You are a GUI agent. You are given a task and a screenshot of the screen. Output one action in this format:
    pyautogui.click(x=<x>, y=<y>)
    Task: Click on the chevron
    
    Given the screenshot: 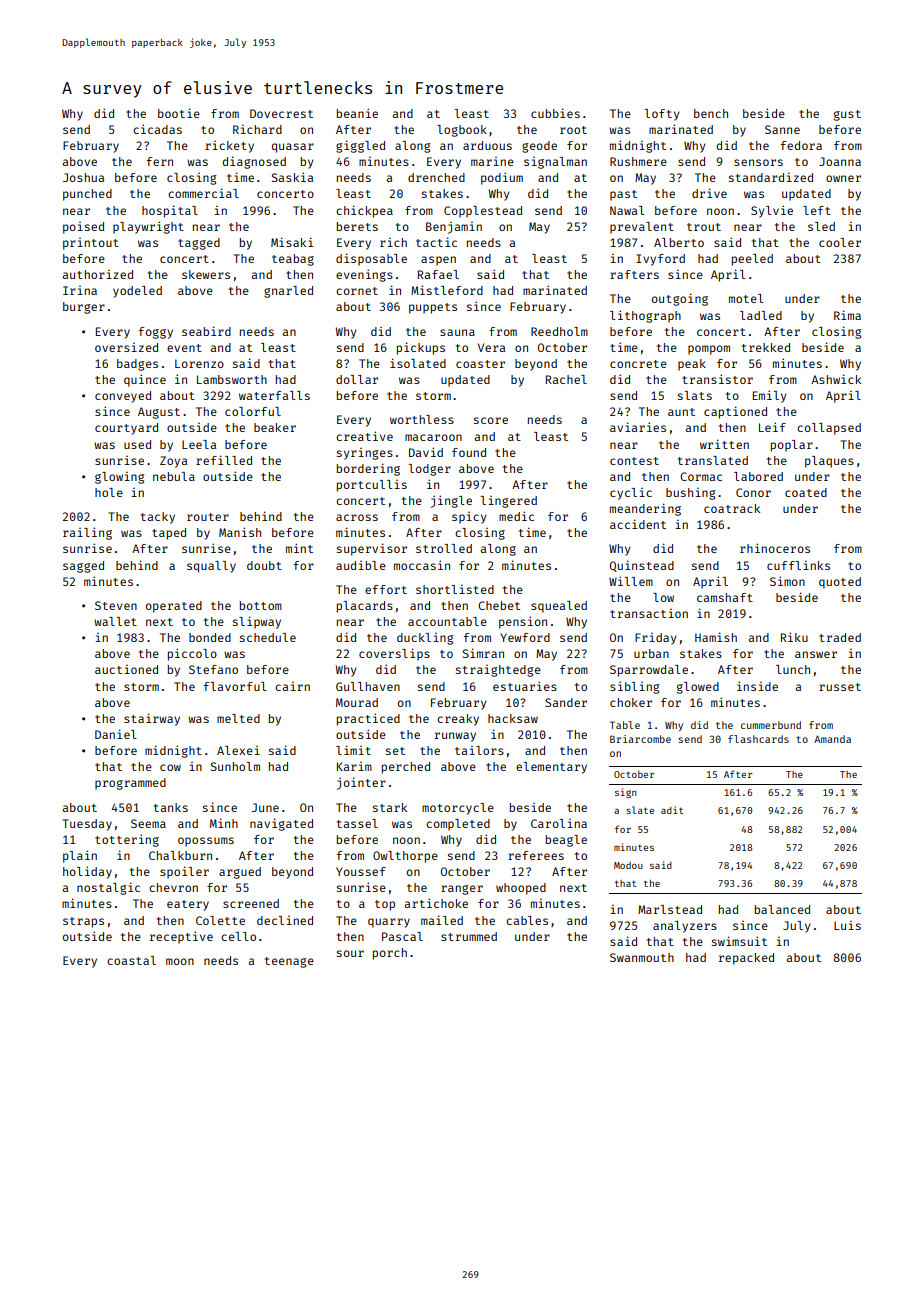 What is the action you would take?
    pyautogui.click(x=173, y=887)
